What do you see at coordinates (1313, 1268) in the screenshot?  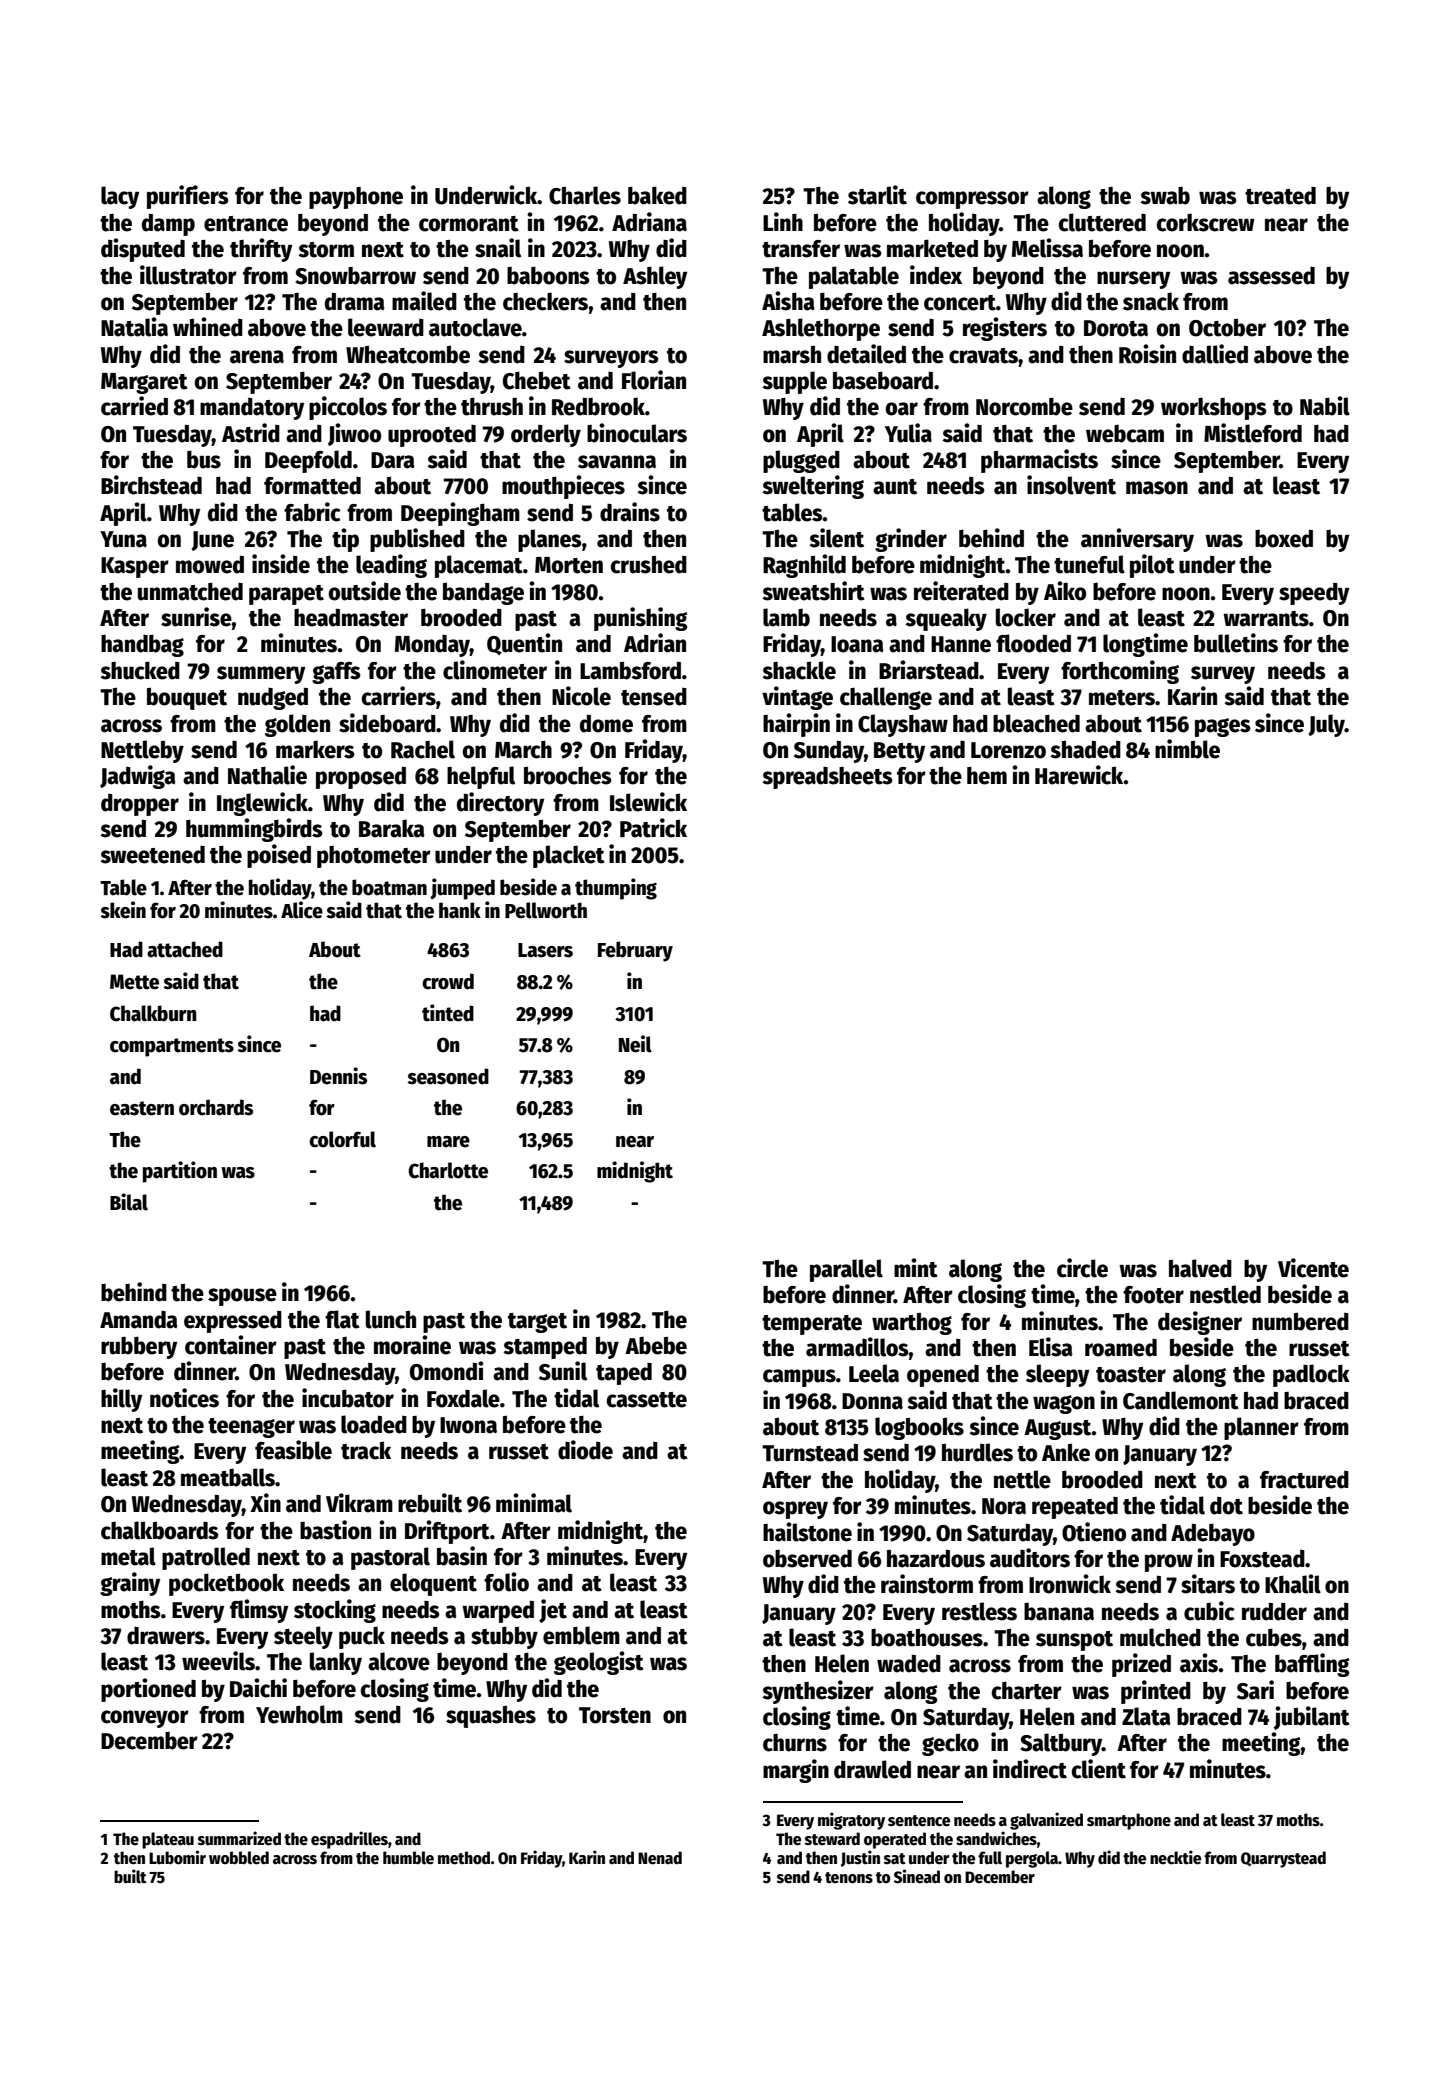 I see `Vicente` at bounding box center [1313, 1268].
